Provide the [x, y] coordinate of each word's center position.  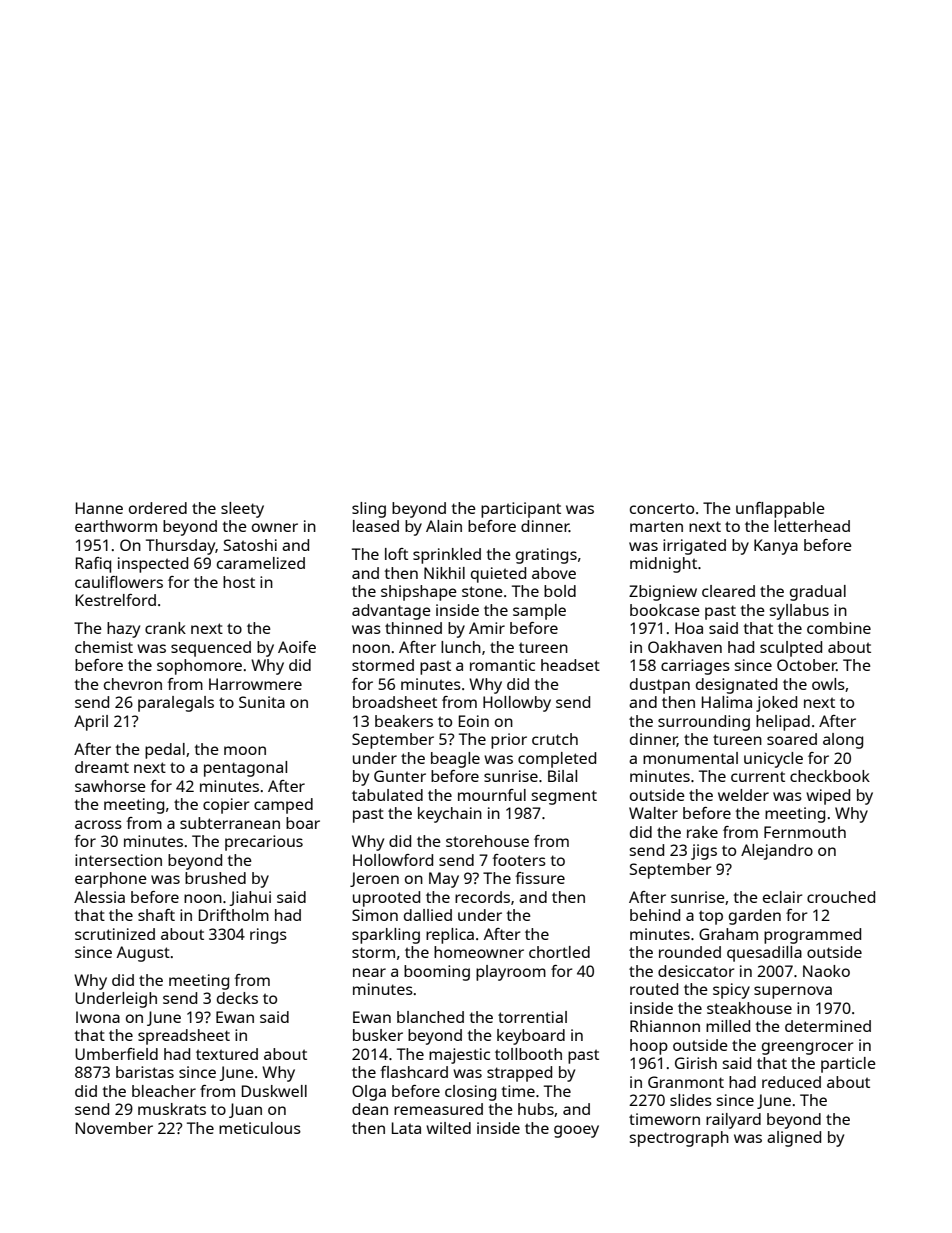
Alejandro [777, 852]
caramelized [261, 563]
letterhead [812, 526]
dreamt [102, 767]
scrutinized [115, 934]
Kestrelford [116, 600]
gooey [576, 1131]
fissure [540, 878]
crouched [841, 897]
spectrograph [679, 1139]
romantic [502, 665]
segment [564, 797]
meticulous [260, 1128]
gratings [546, 556]
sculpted [791, 649]
